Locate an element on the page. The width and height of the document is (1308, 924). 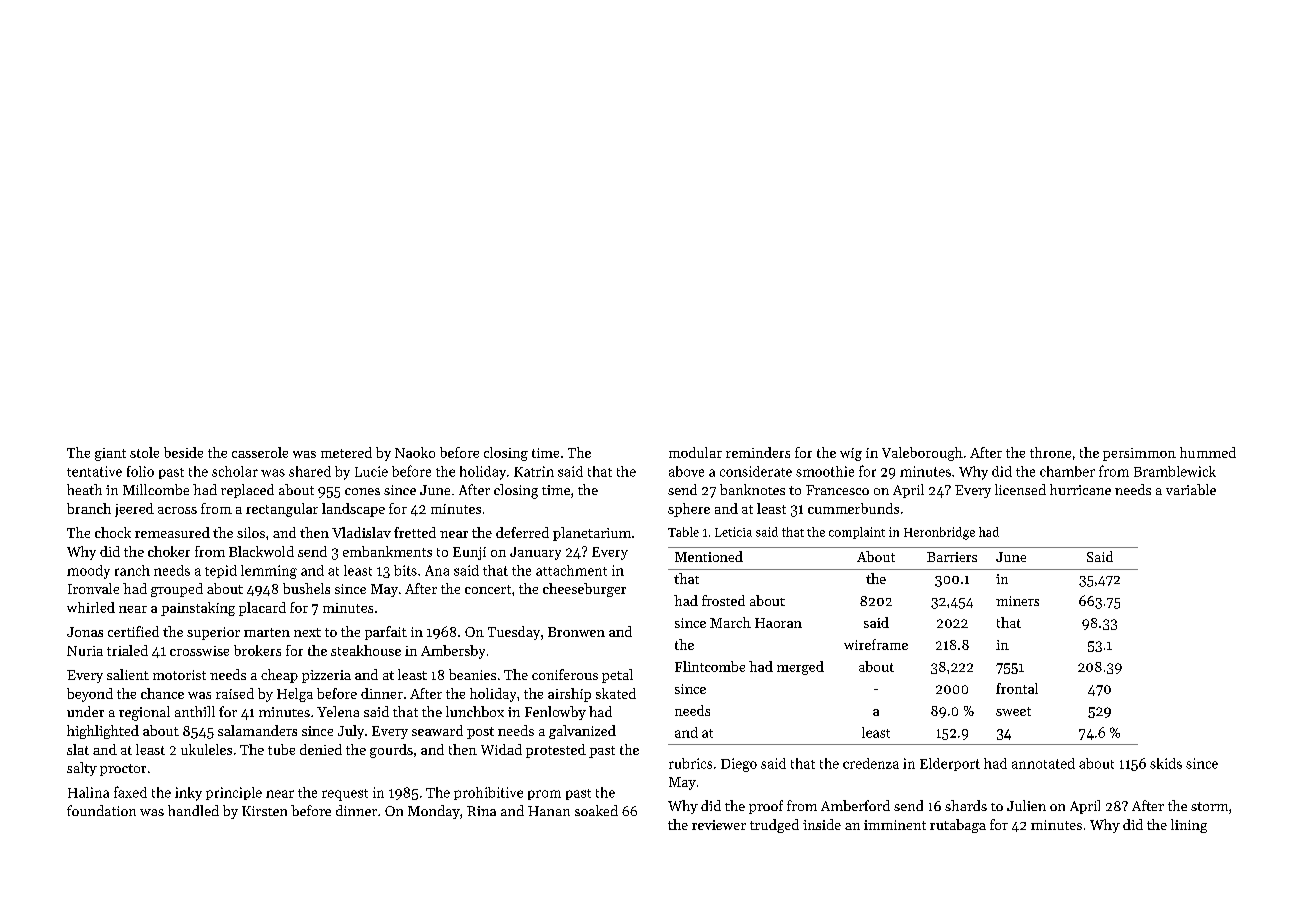
gourds is located at coordinates (391, 751).
